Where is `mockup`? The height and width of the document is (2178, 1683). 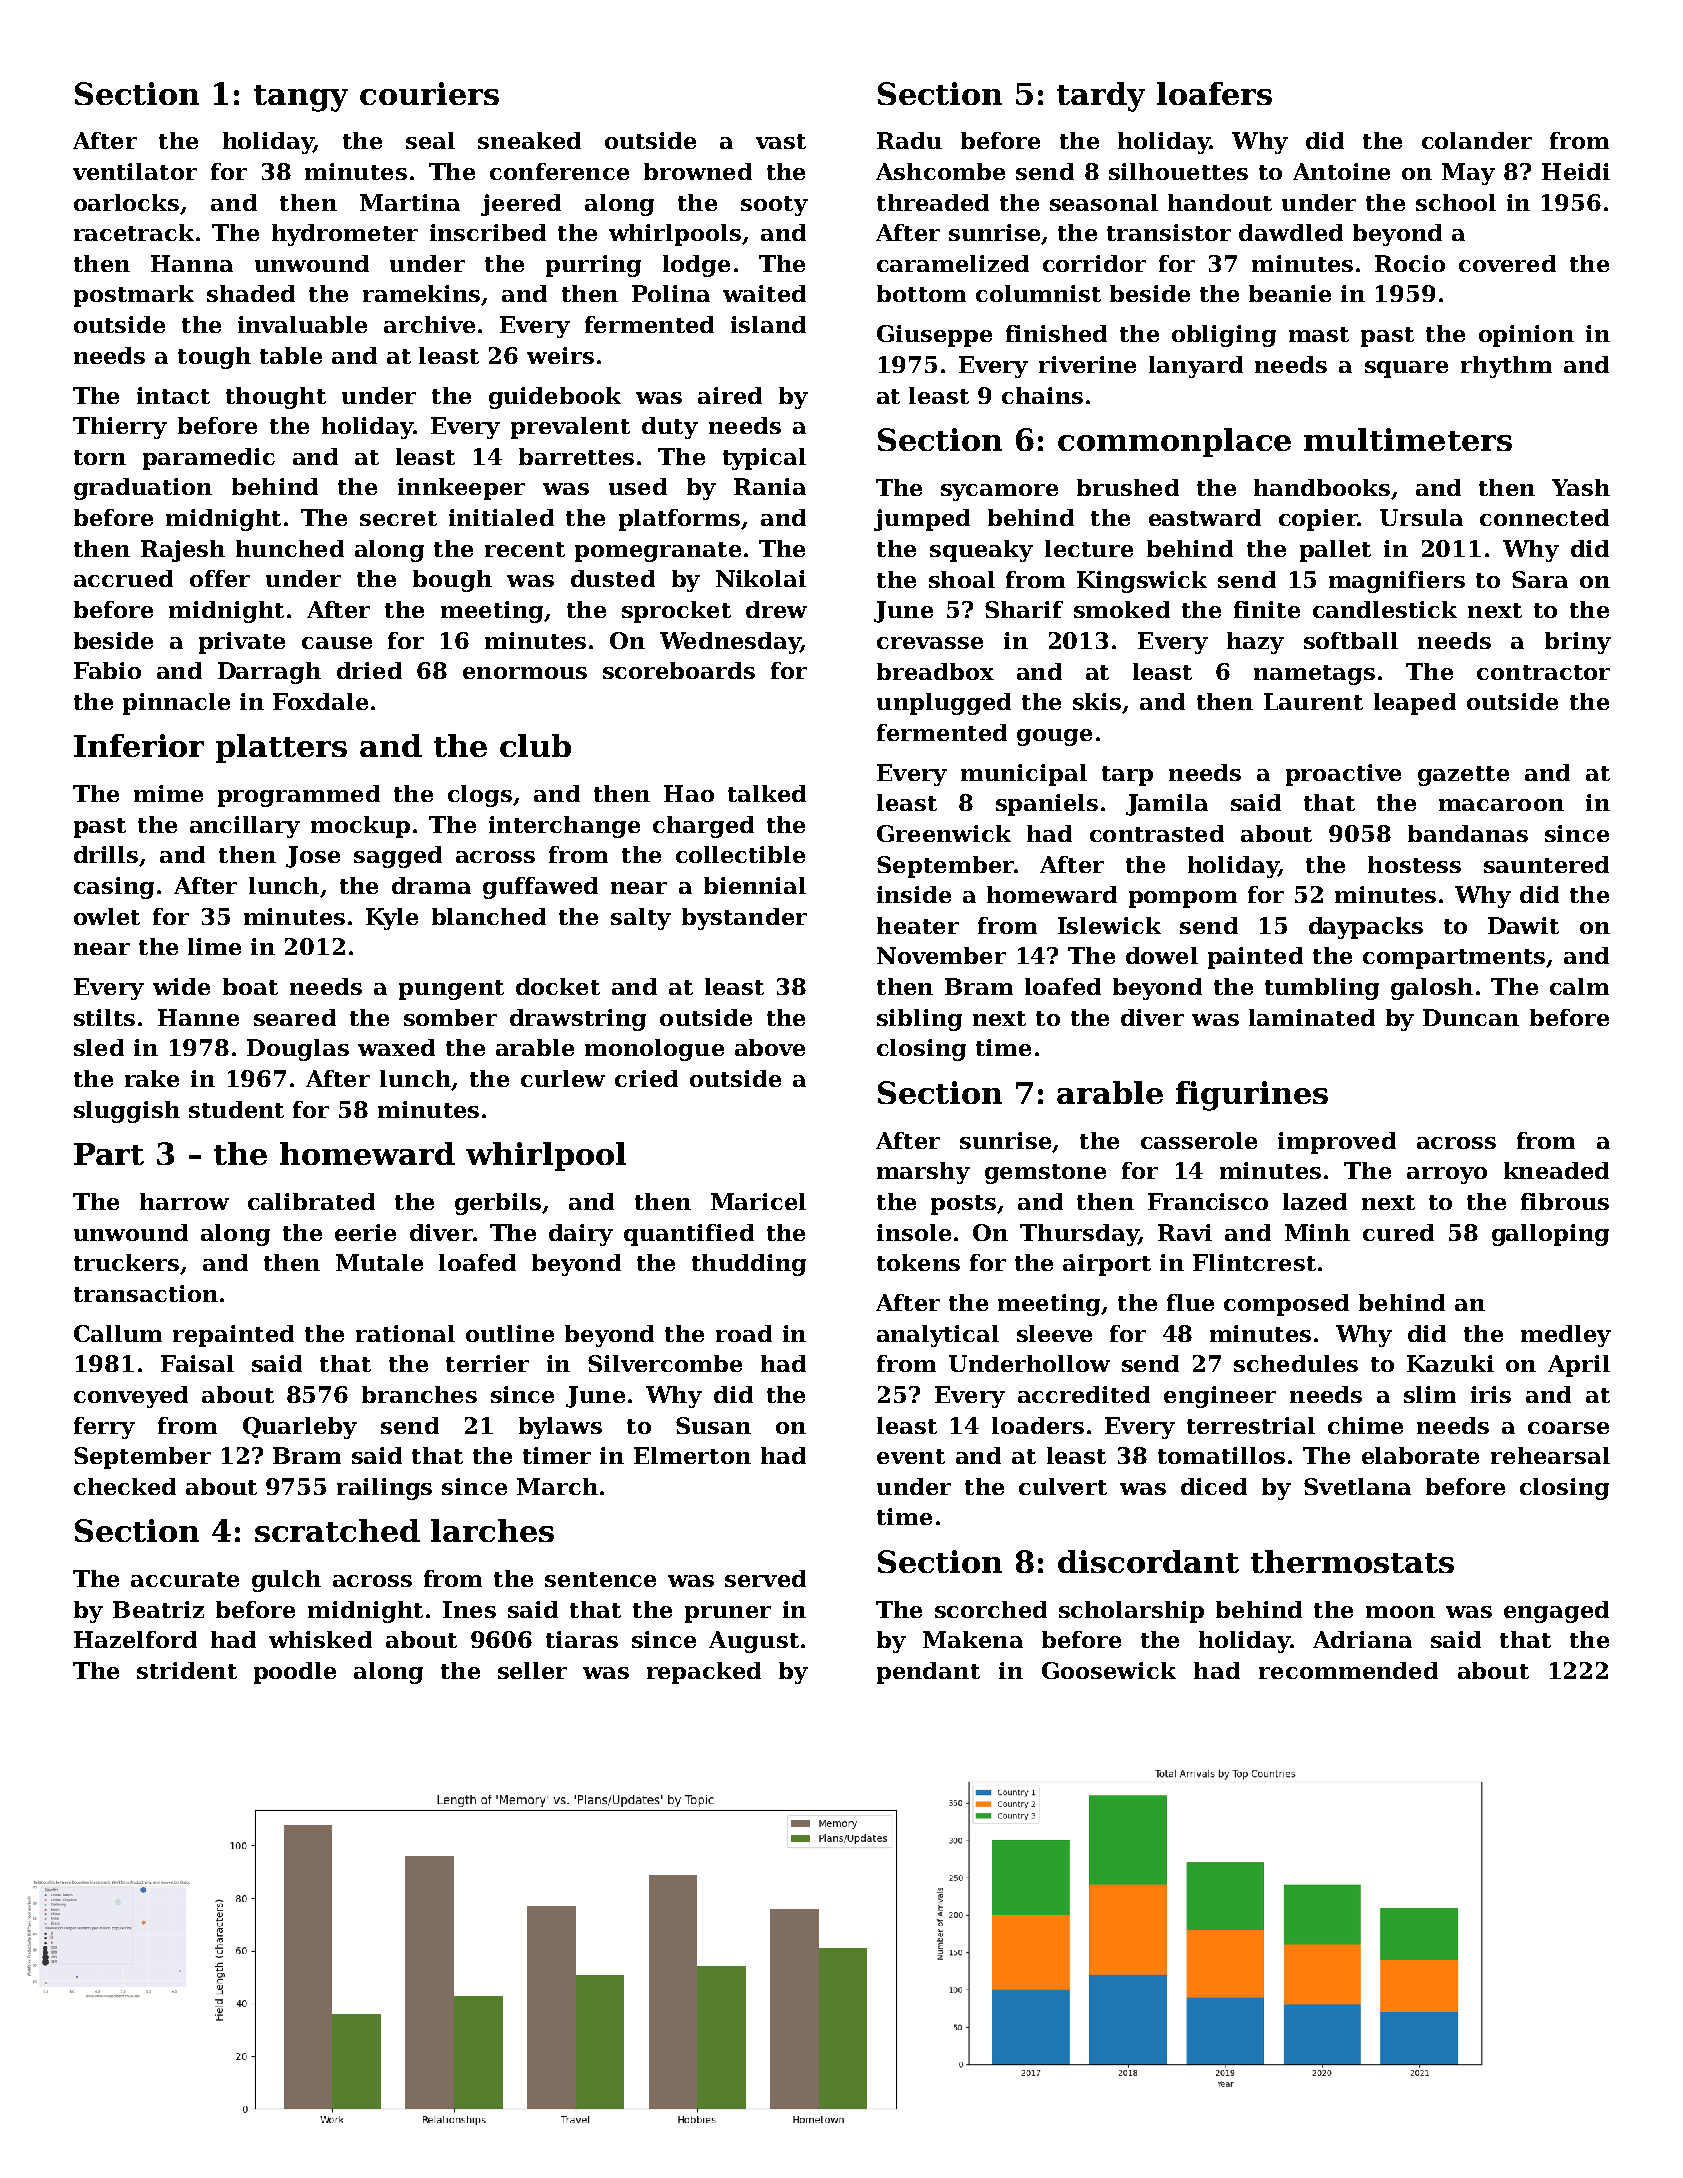
mockup is located at coordinates (360, 827).
